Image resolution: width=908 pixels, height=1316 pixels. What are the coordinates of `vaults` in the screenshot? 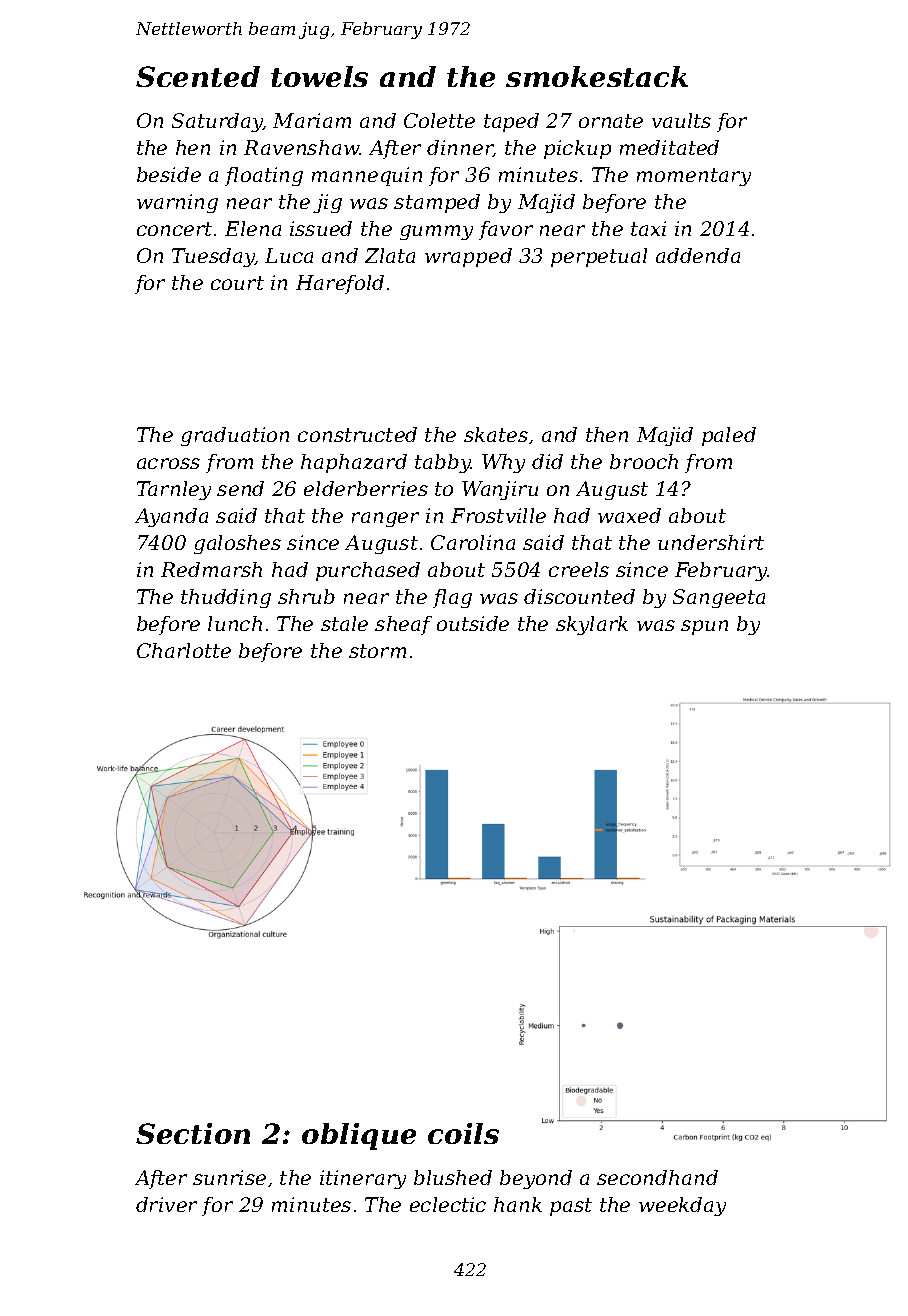 It's located at (681, 120).
